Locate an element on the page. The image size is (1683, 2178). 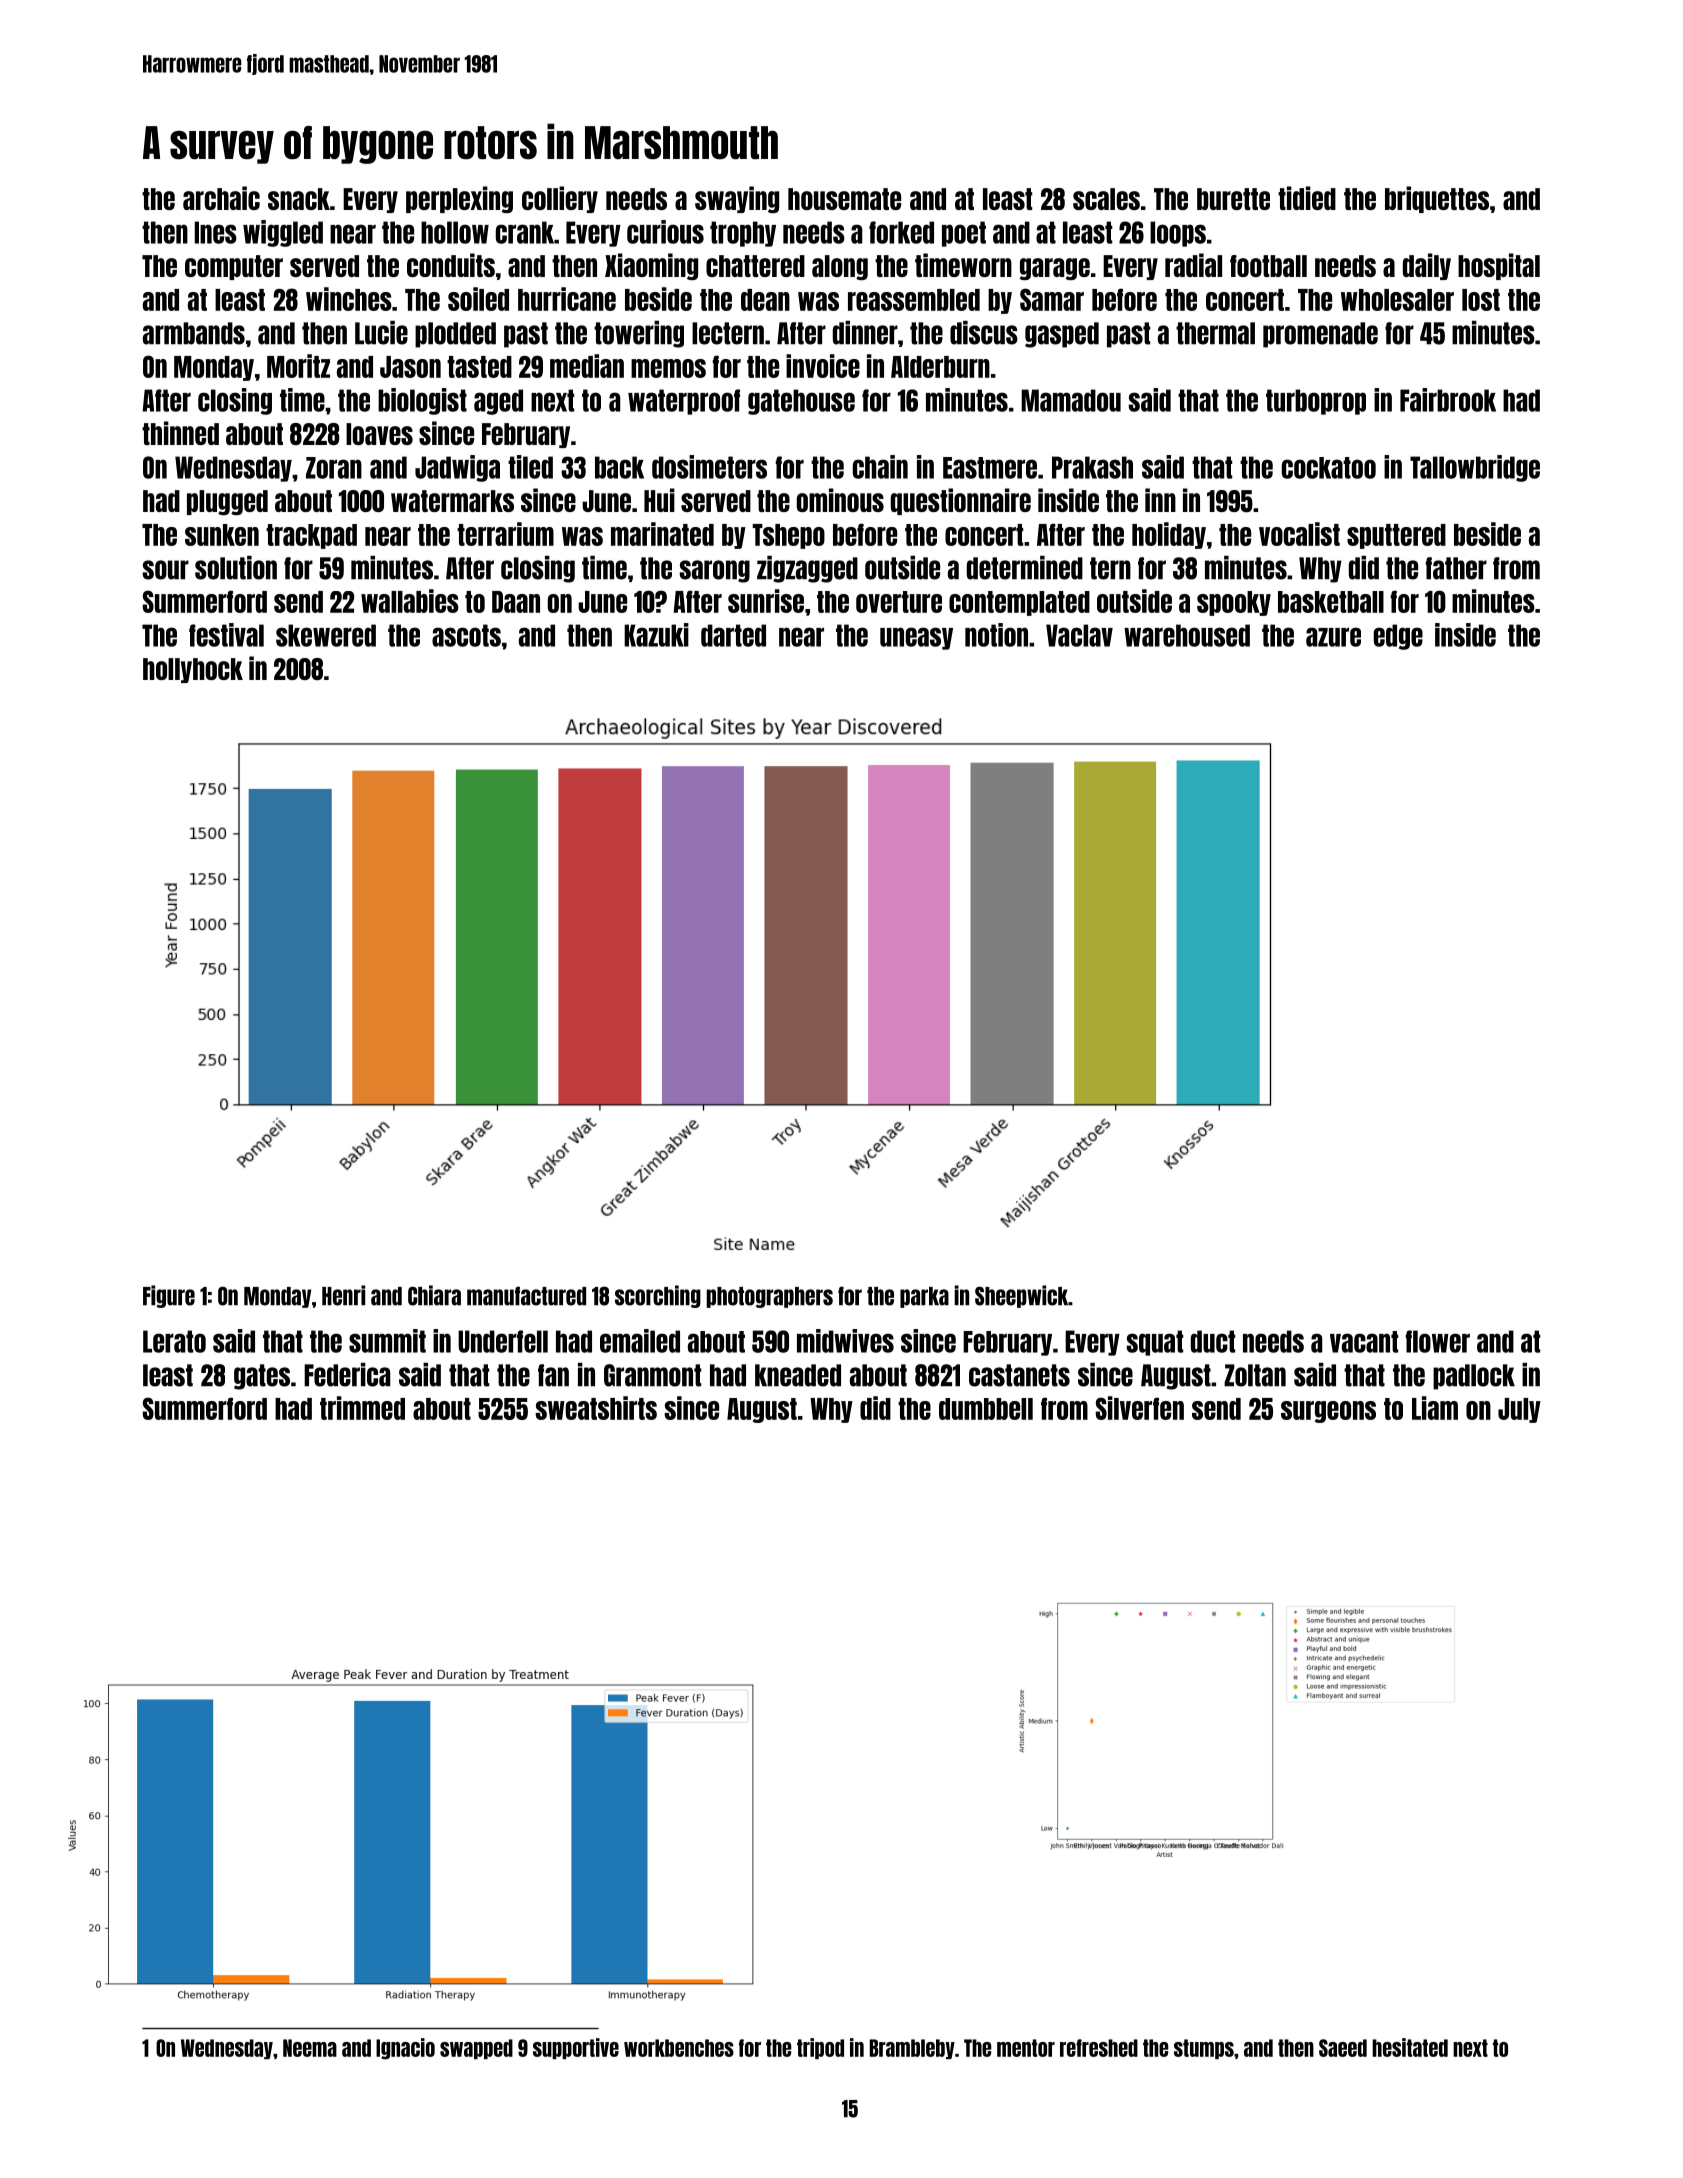
notion is located at coordinates (996, 635).
